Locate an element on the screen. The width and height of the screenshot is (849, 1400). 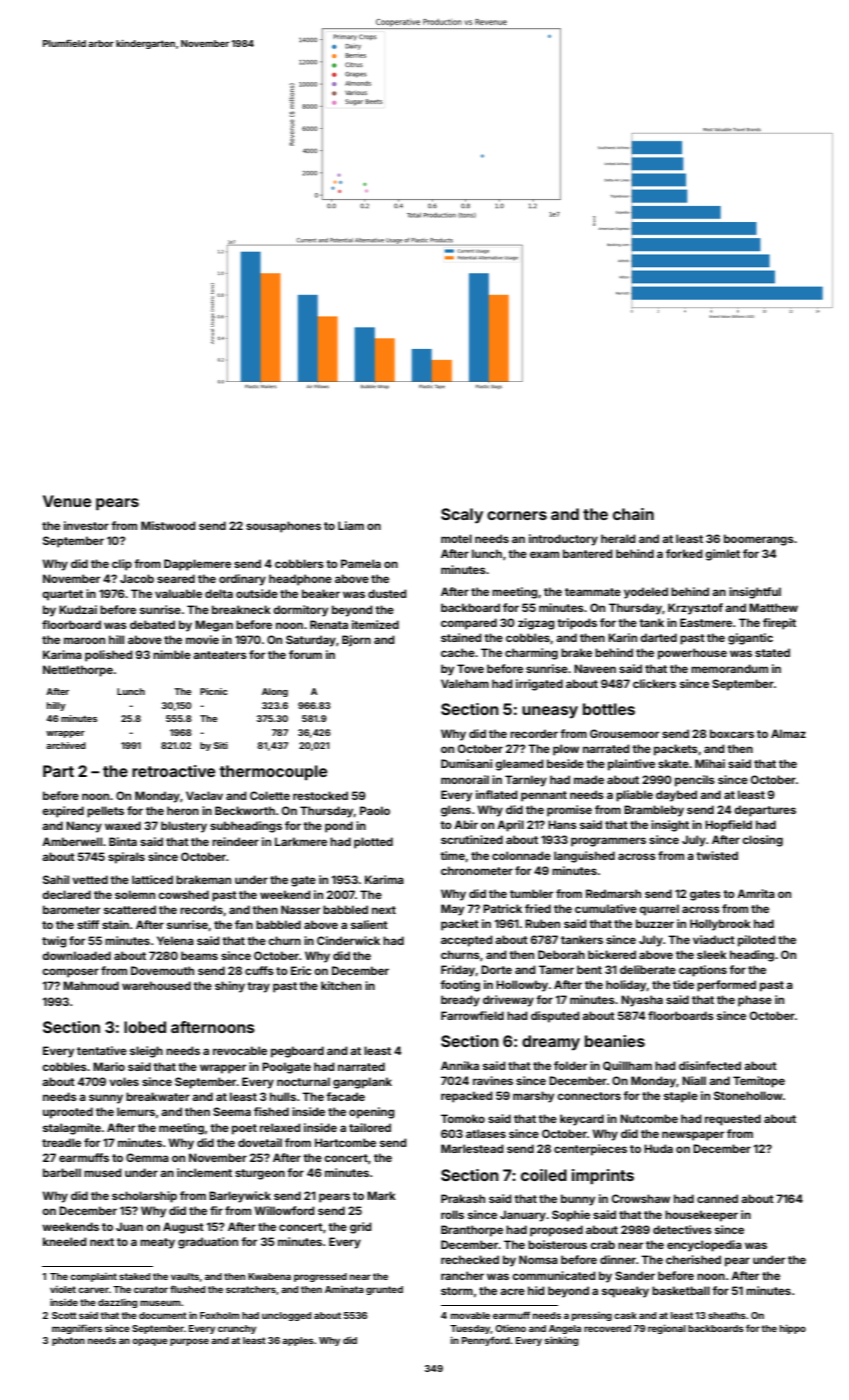
Patrick is located at coordinates (502, 908).
